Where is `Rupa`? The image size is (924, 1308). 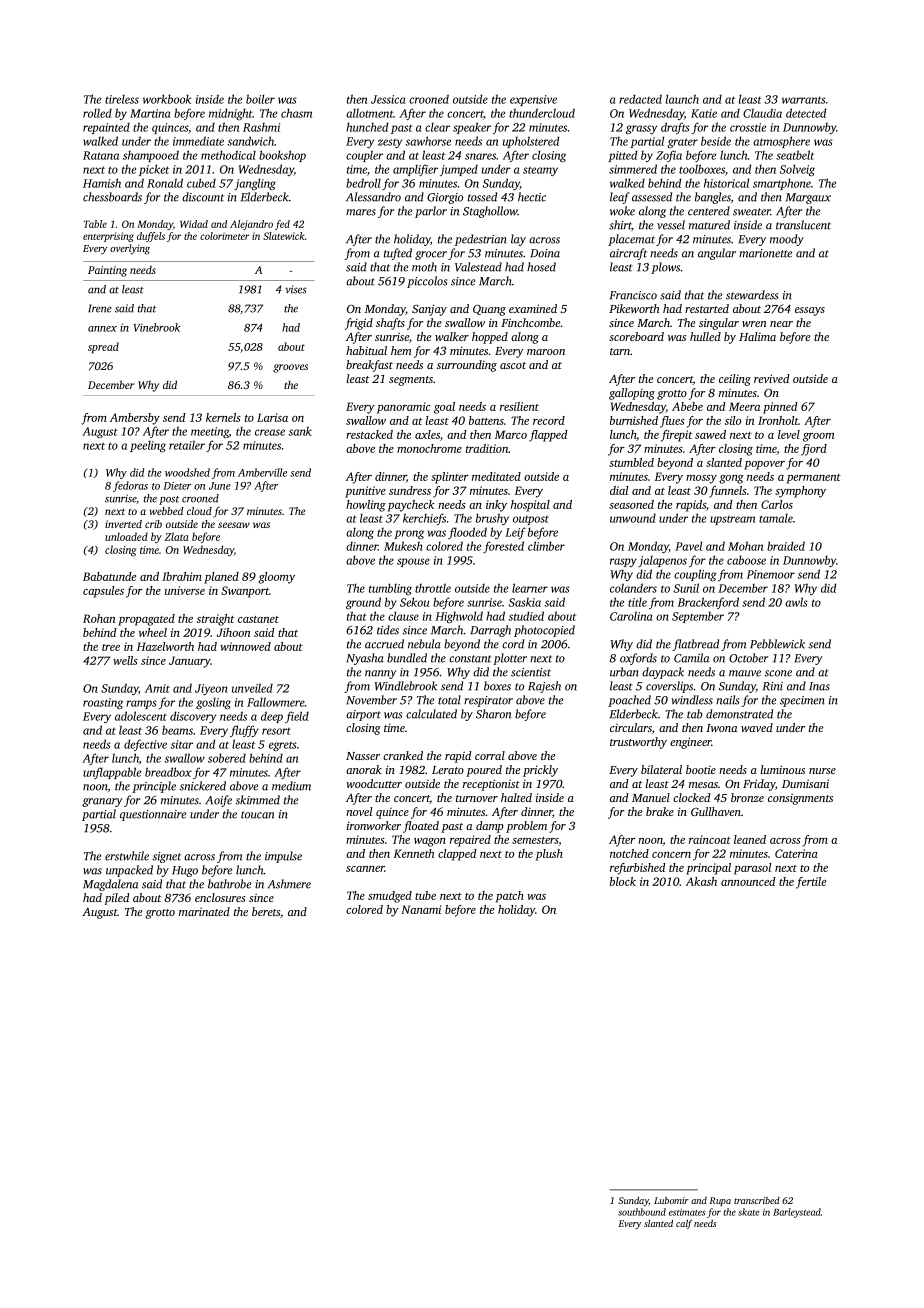
Rupa is located at coordinates (720, 1201).
